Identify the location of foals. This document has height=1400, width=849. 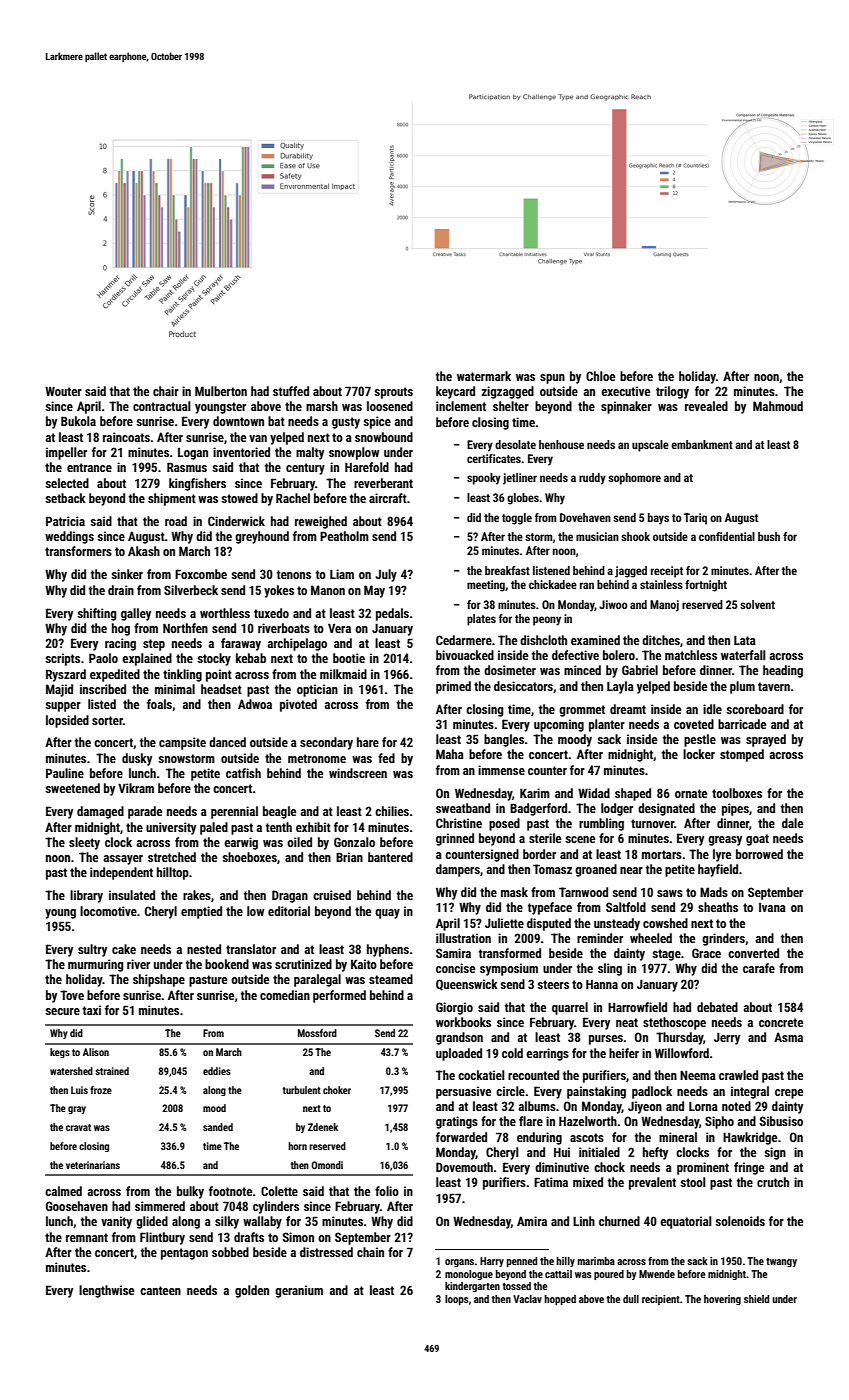
(159, 704).
